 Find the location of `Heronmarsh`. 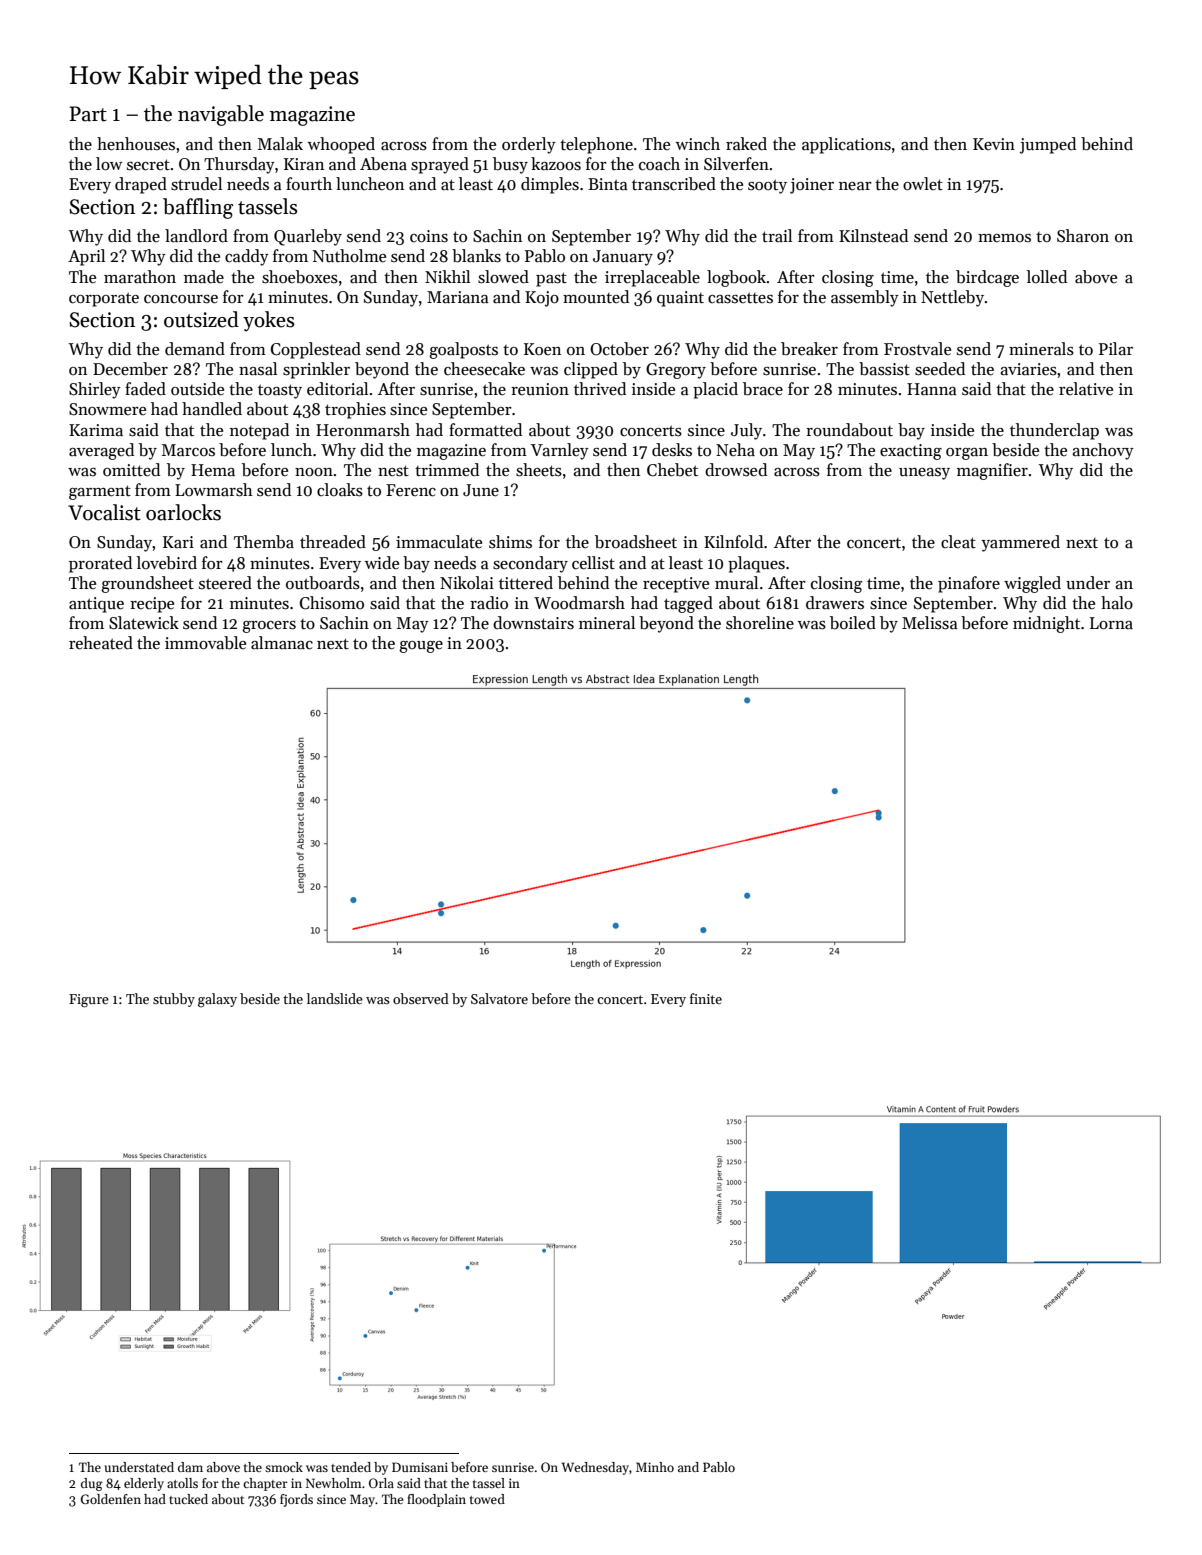

Heronmarsh is located at coordinates (363, 430).
